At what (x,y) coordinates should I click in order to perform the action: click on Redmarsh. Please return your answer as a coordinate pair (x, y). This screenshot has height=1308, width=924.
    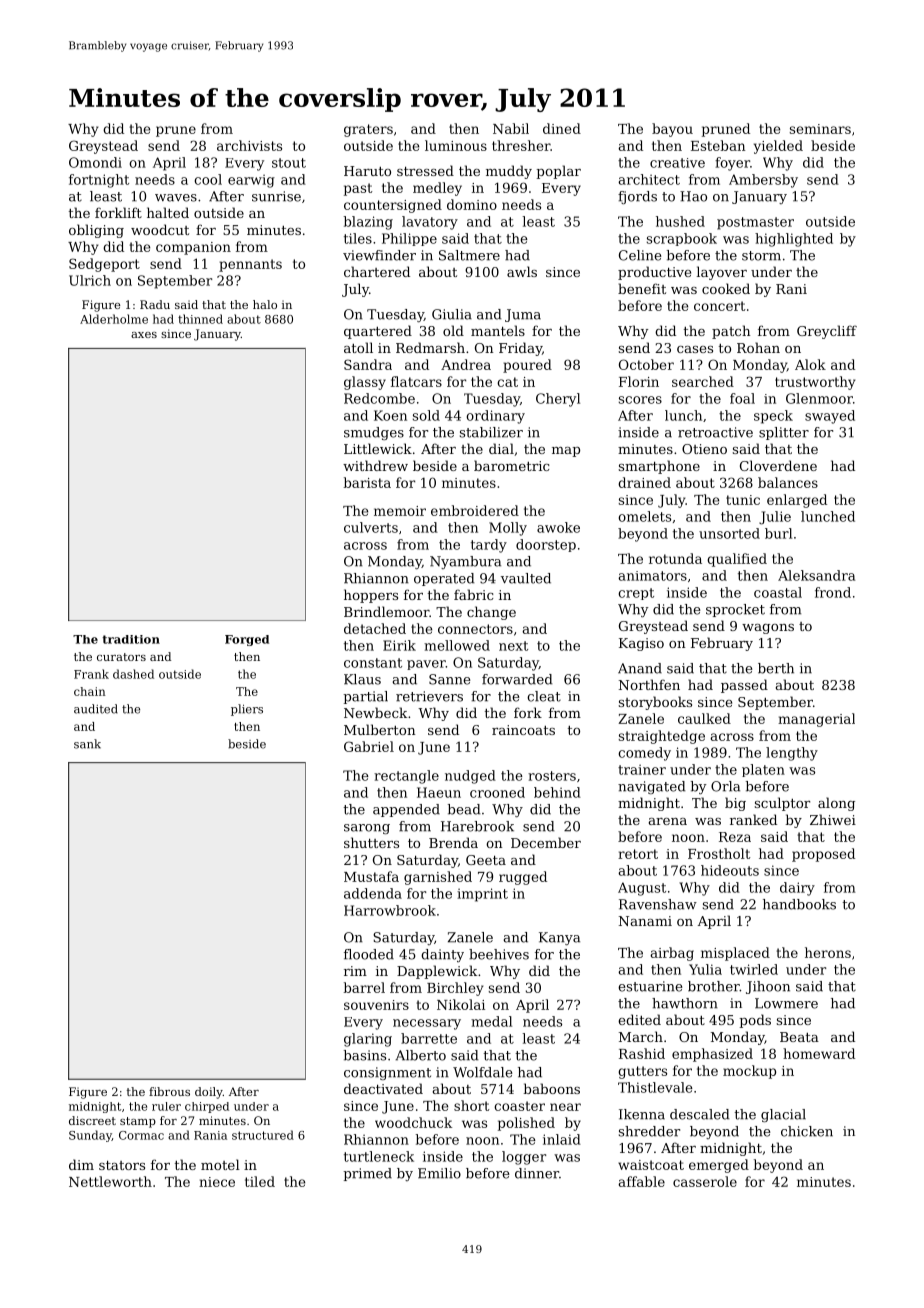
    Looking at the image, I should click on (430, 347).
